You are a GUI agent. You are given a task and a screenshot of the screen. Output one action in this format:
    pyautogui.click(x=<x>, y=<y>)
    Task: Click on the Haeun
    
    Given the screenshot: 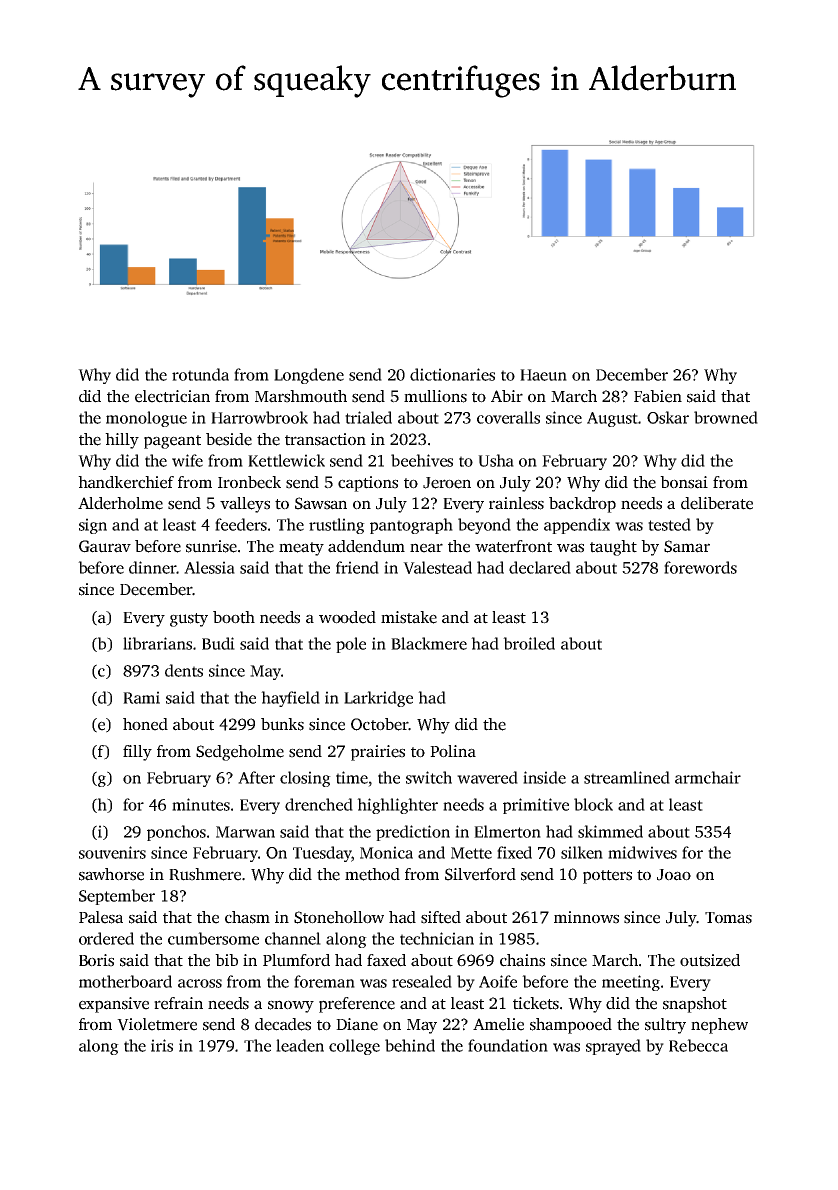 What is the action you would take?
    pyautogui.click(x=543, y=375)
